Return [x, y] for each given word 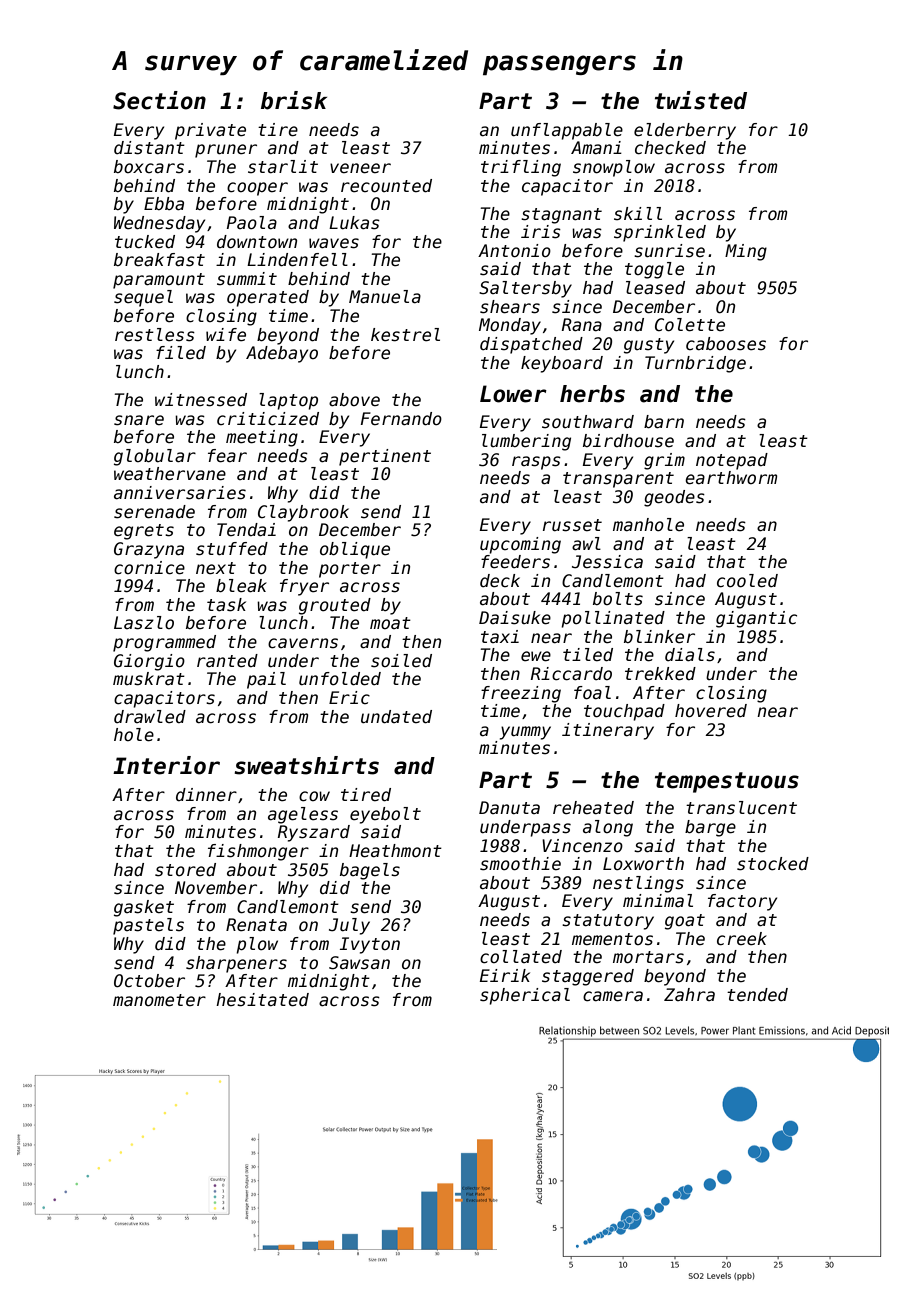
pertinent [385, 457]
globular [155, 457]
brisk [294, 100]
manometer [159, 1000]
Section [159, 100]
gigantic [756, 619]
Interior [166, 765]
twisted [701, 100]
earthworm [731, 478]
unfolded [340, 679]
